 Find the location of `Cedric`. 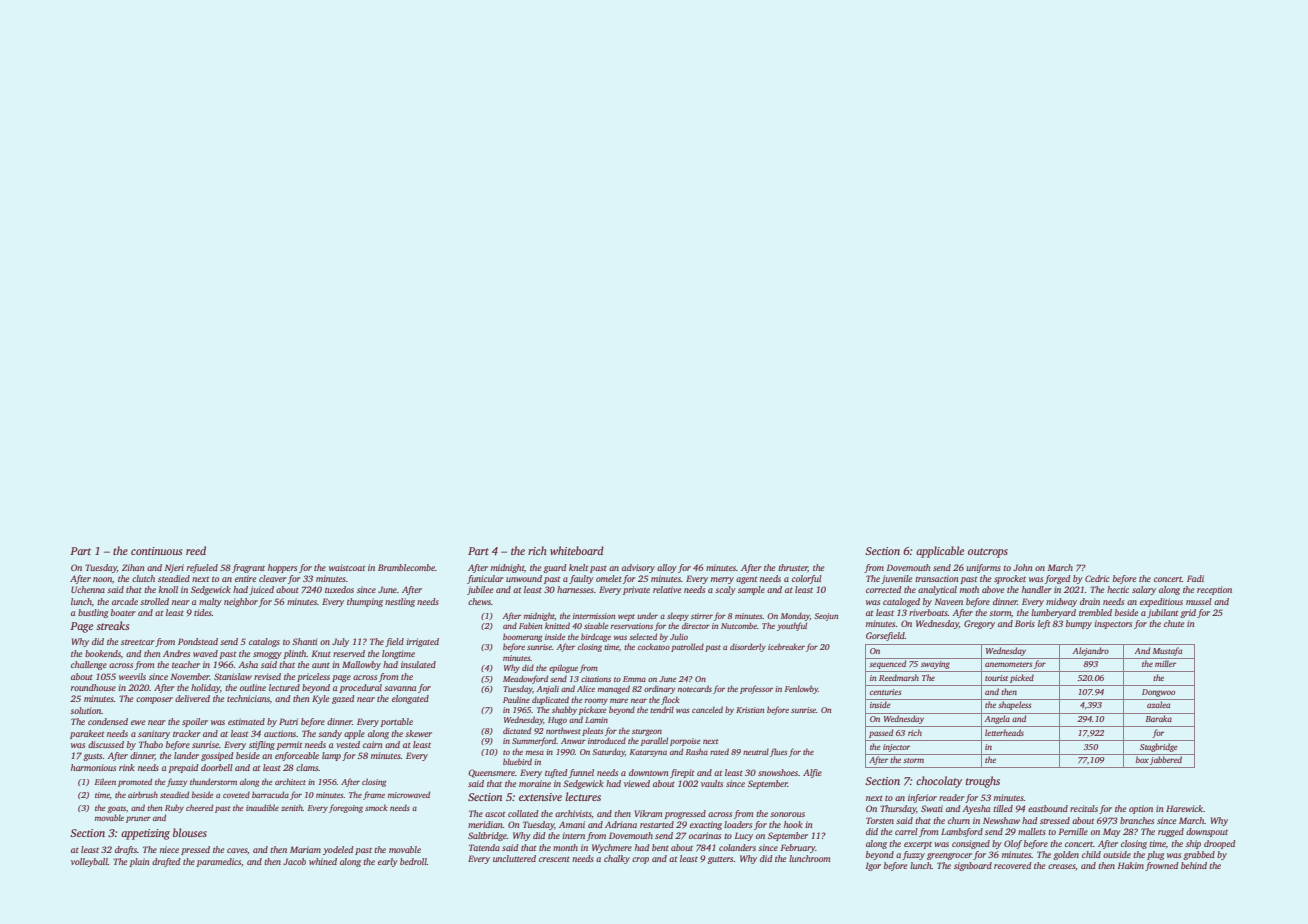

Cedric is located at coordinates (1097, 578).
